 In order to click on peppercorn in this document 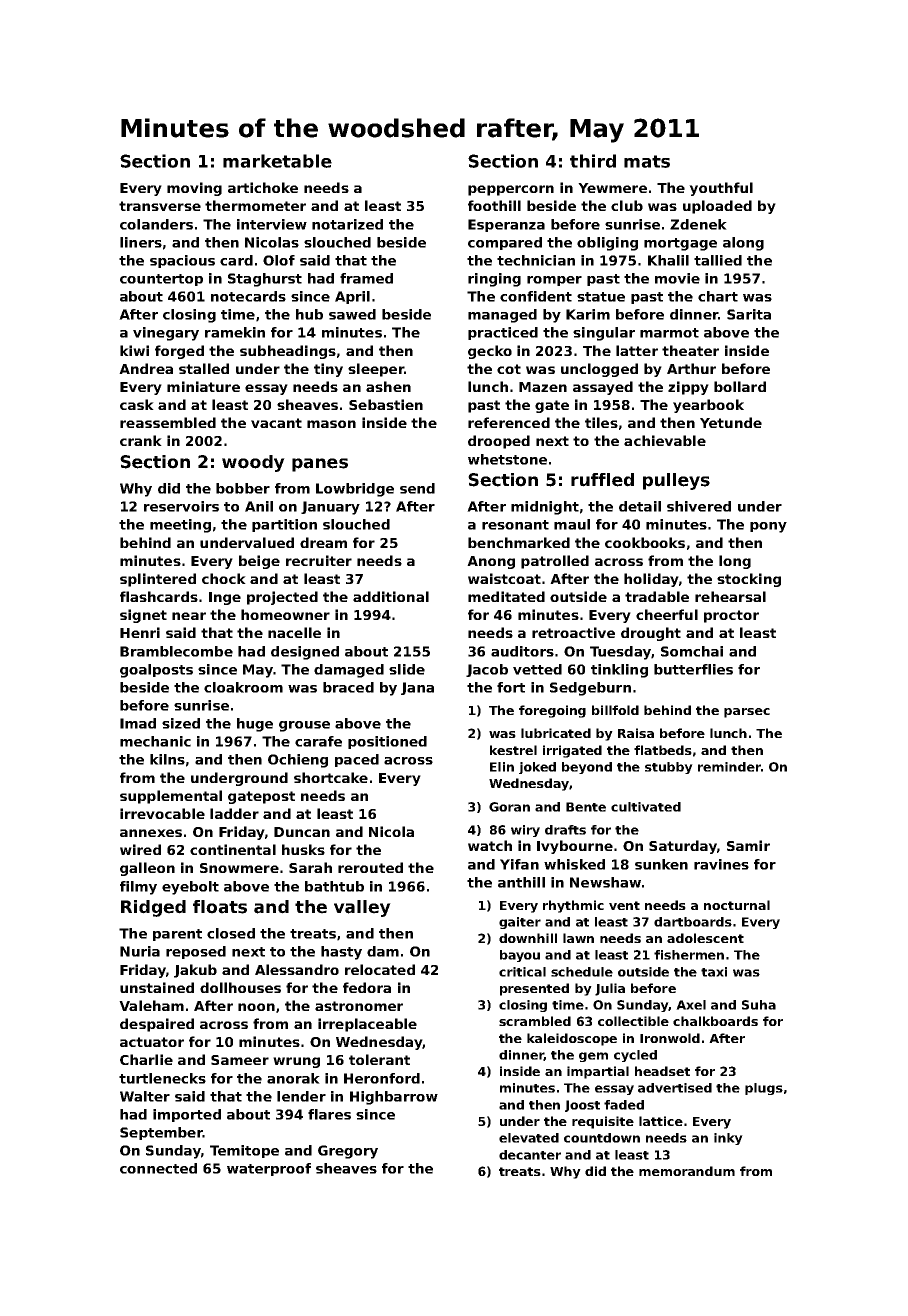, I will do `click(511, 190)`.
